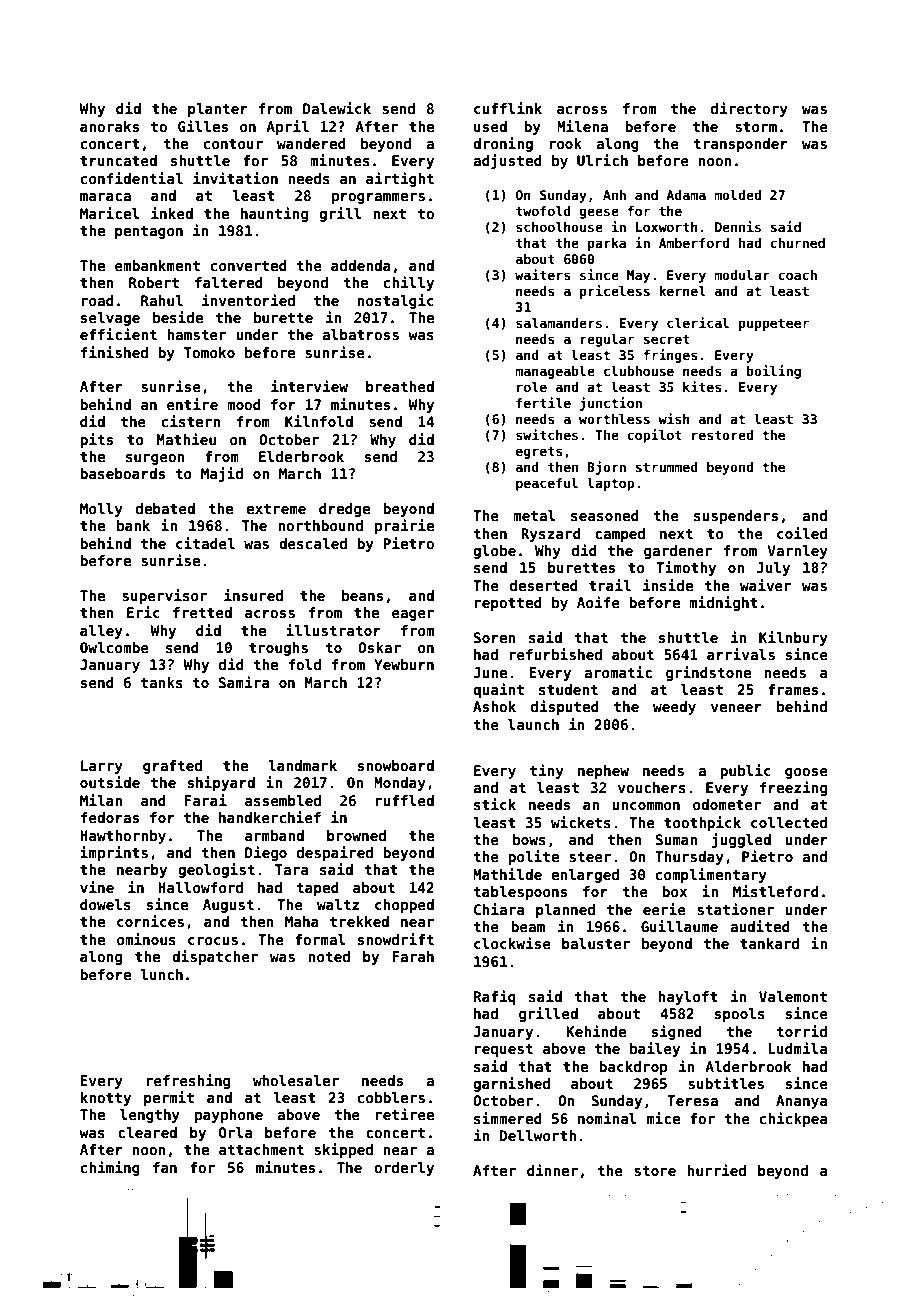 The image size is (908, 1316). Describe the element at coordinates (528, 926) in the screenshot. I see `beam` at that location.
